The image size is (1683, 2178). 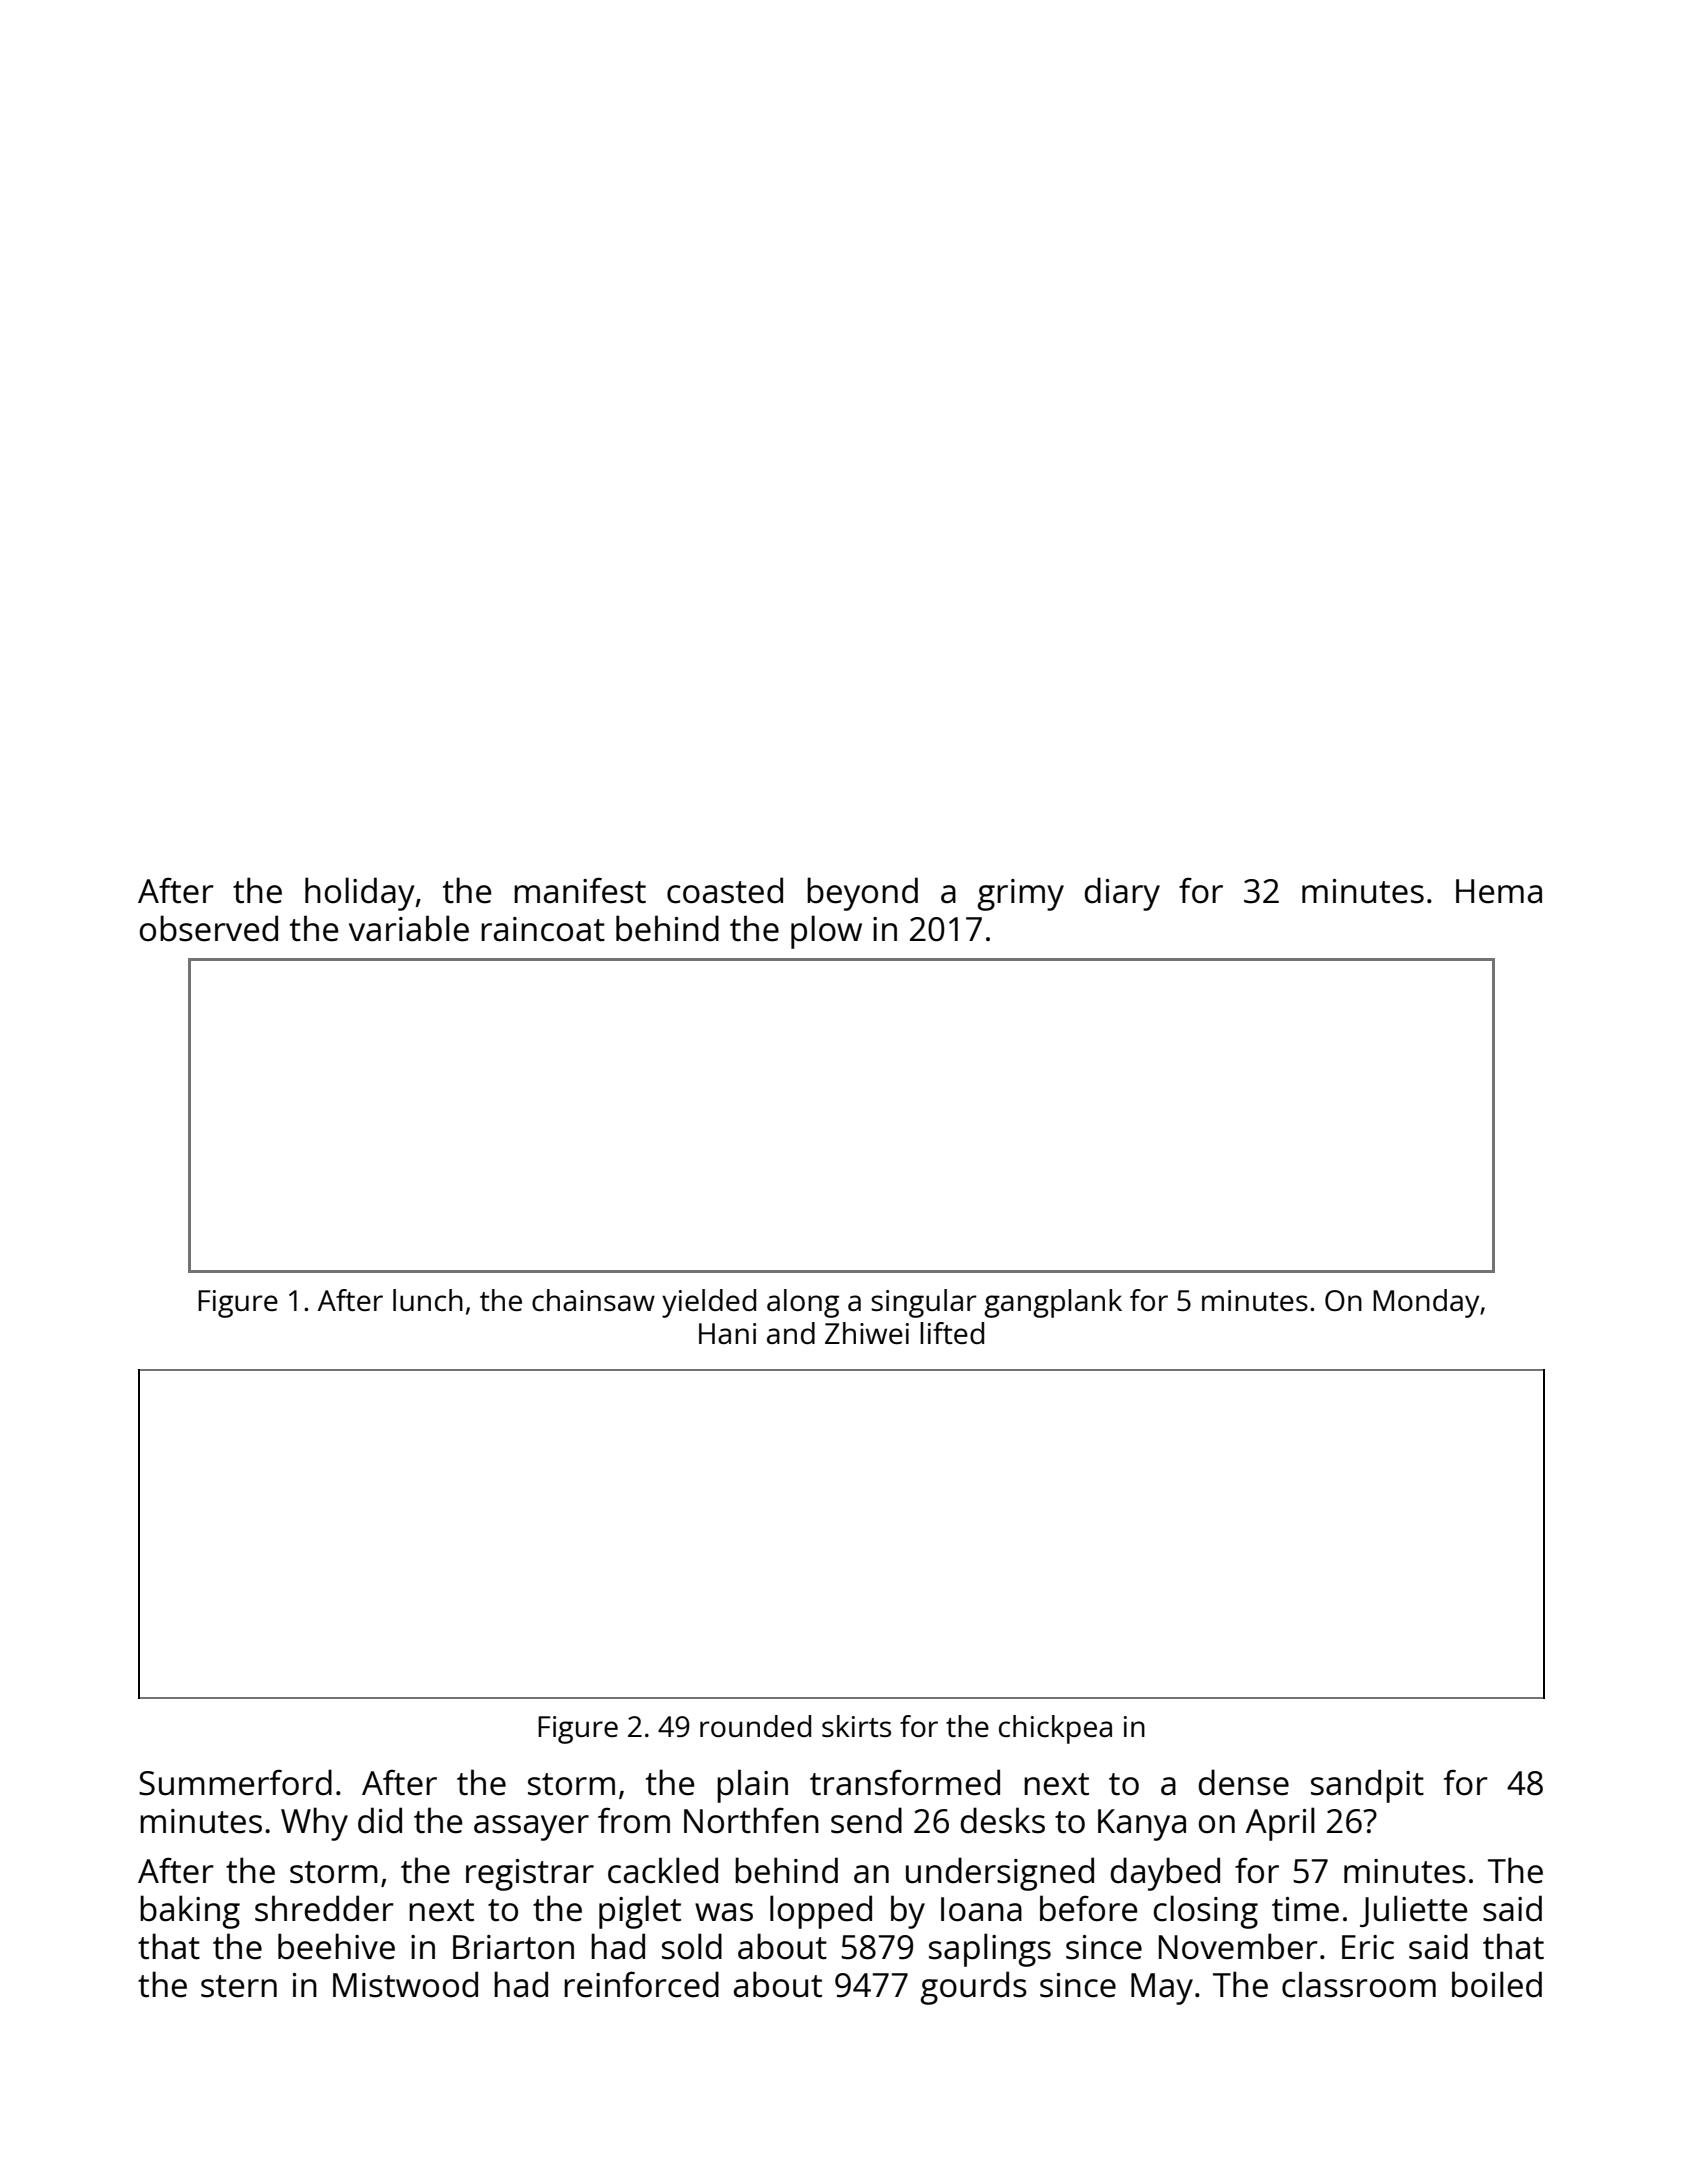 I want to click on plow, so click(x=826, y=932).
